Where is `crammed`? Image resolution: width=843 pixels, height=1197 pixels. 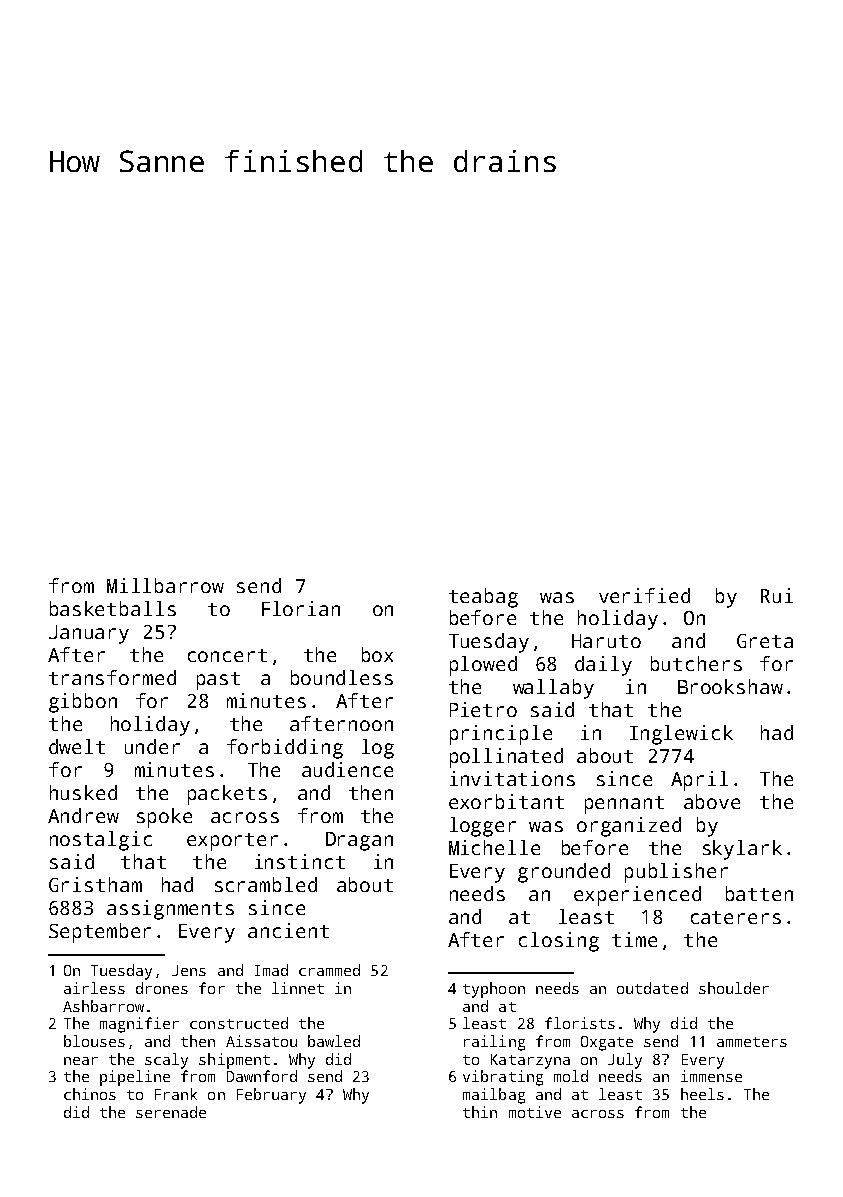
crammed is located at coordinates (329, 970).
